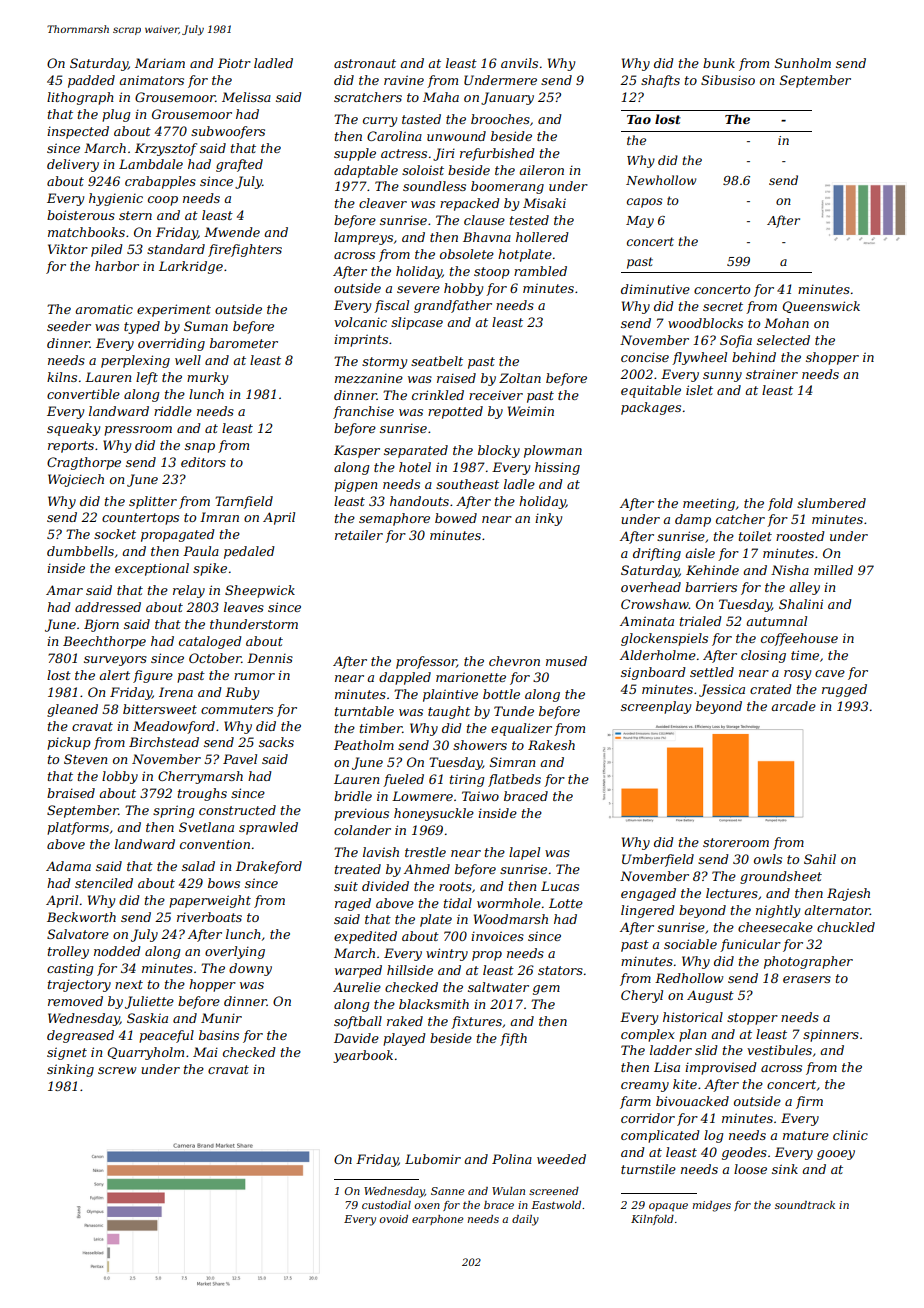  Describe the element at coordinates (820, 859) in the page. I see `Sahil` at that location.
